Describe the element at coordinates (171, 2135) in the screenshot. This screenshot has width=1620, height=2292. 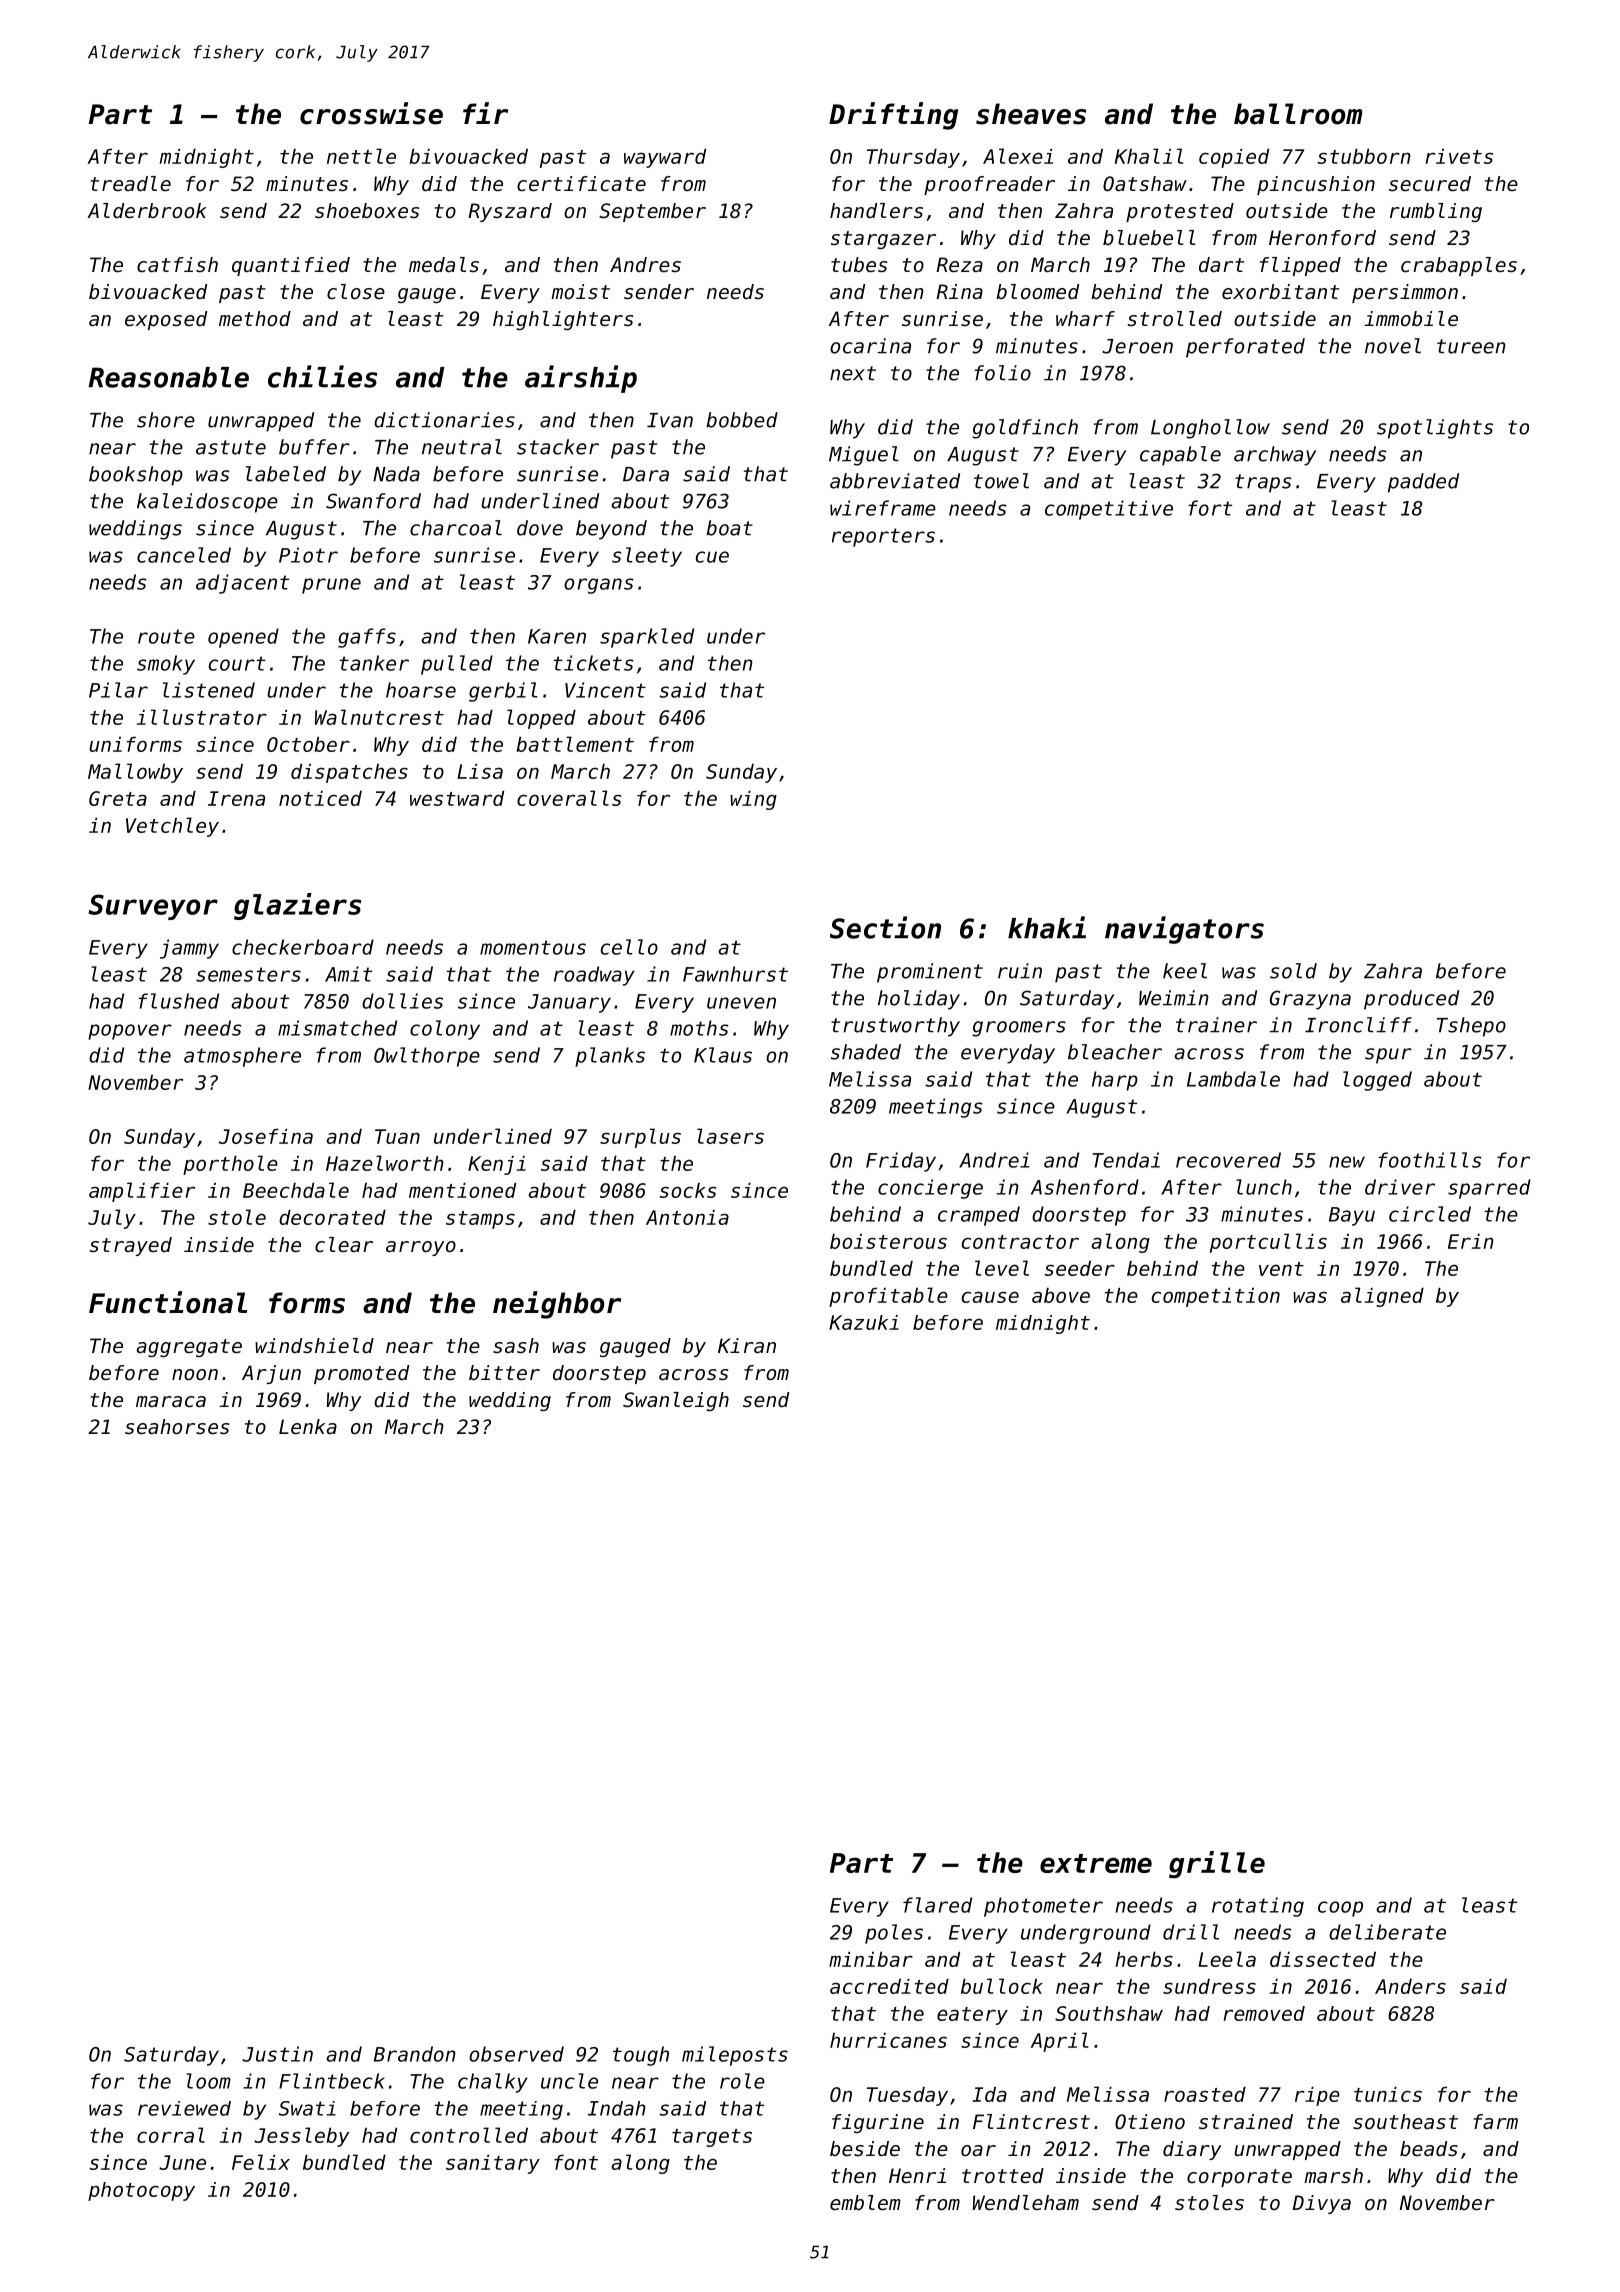
I see `corral` at that location.
